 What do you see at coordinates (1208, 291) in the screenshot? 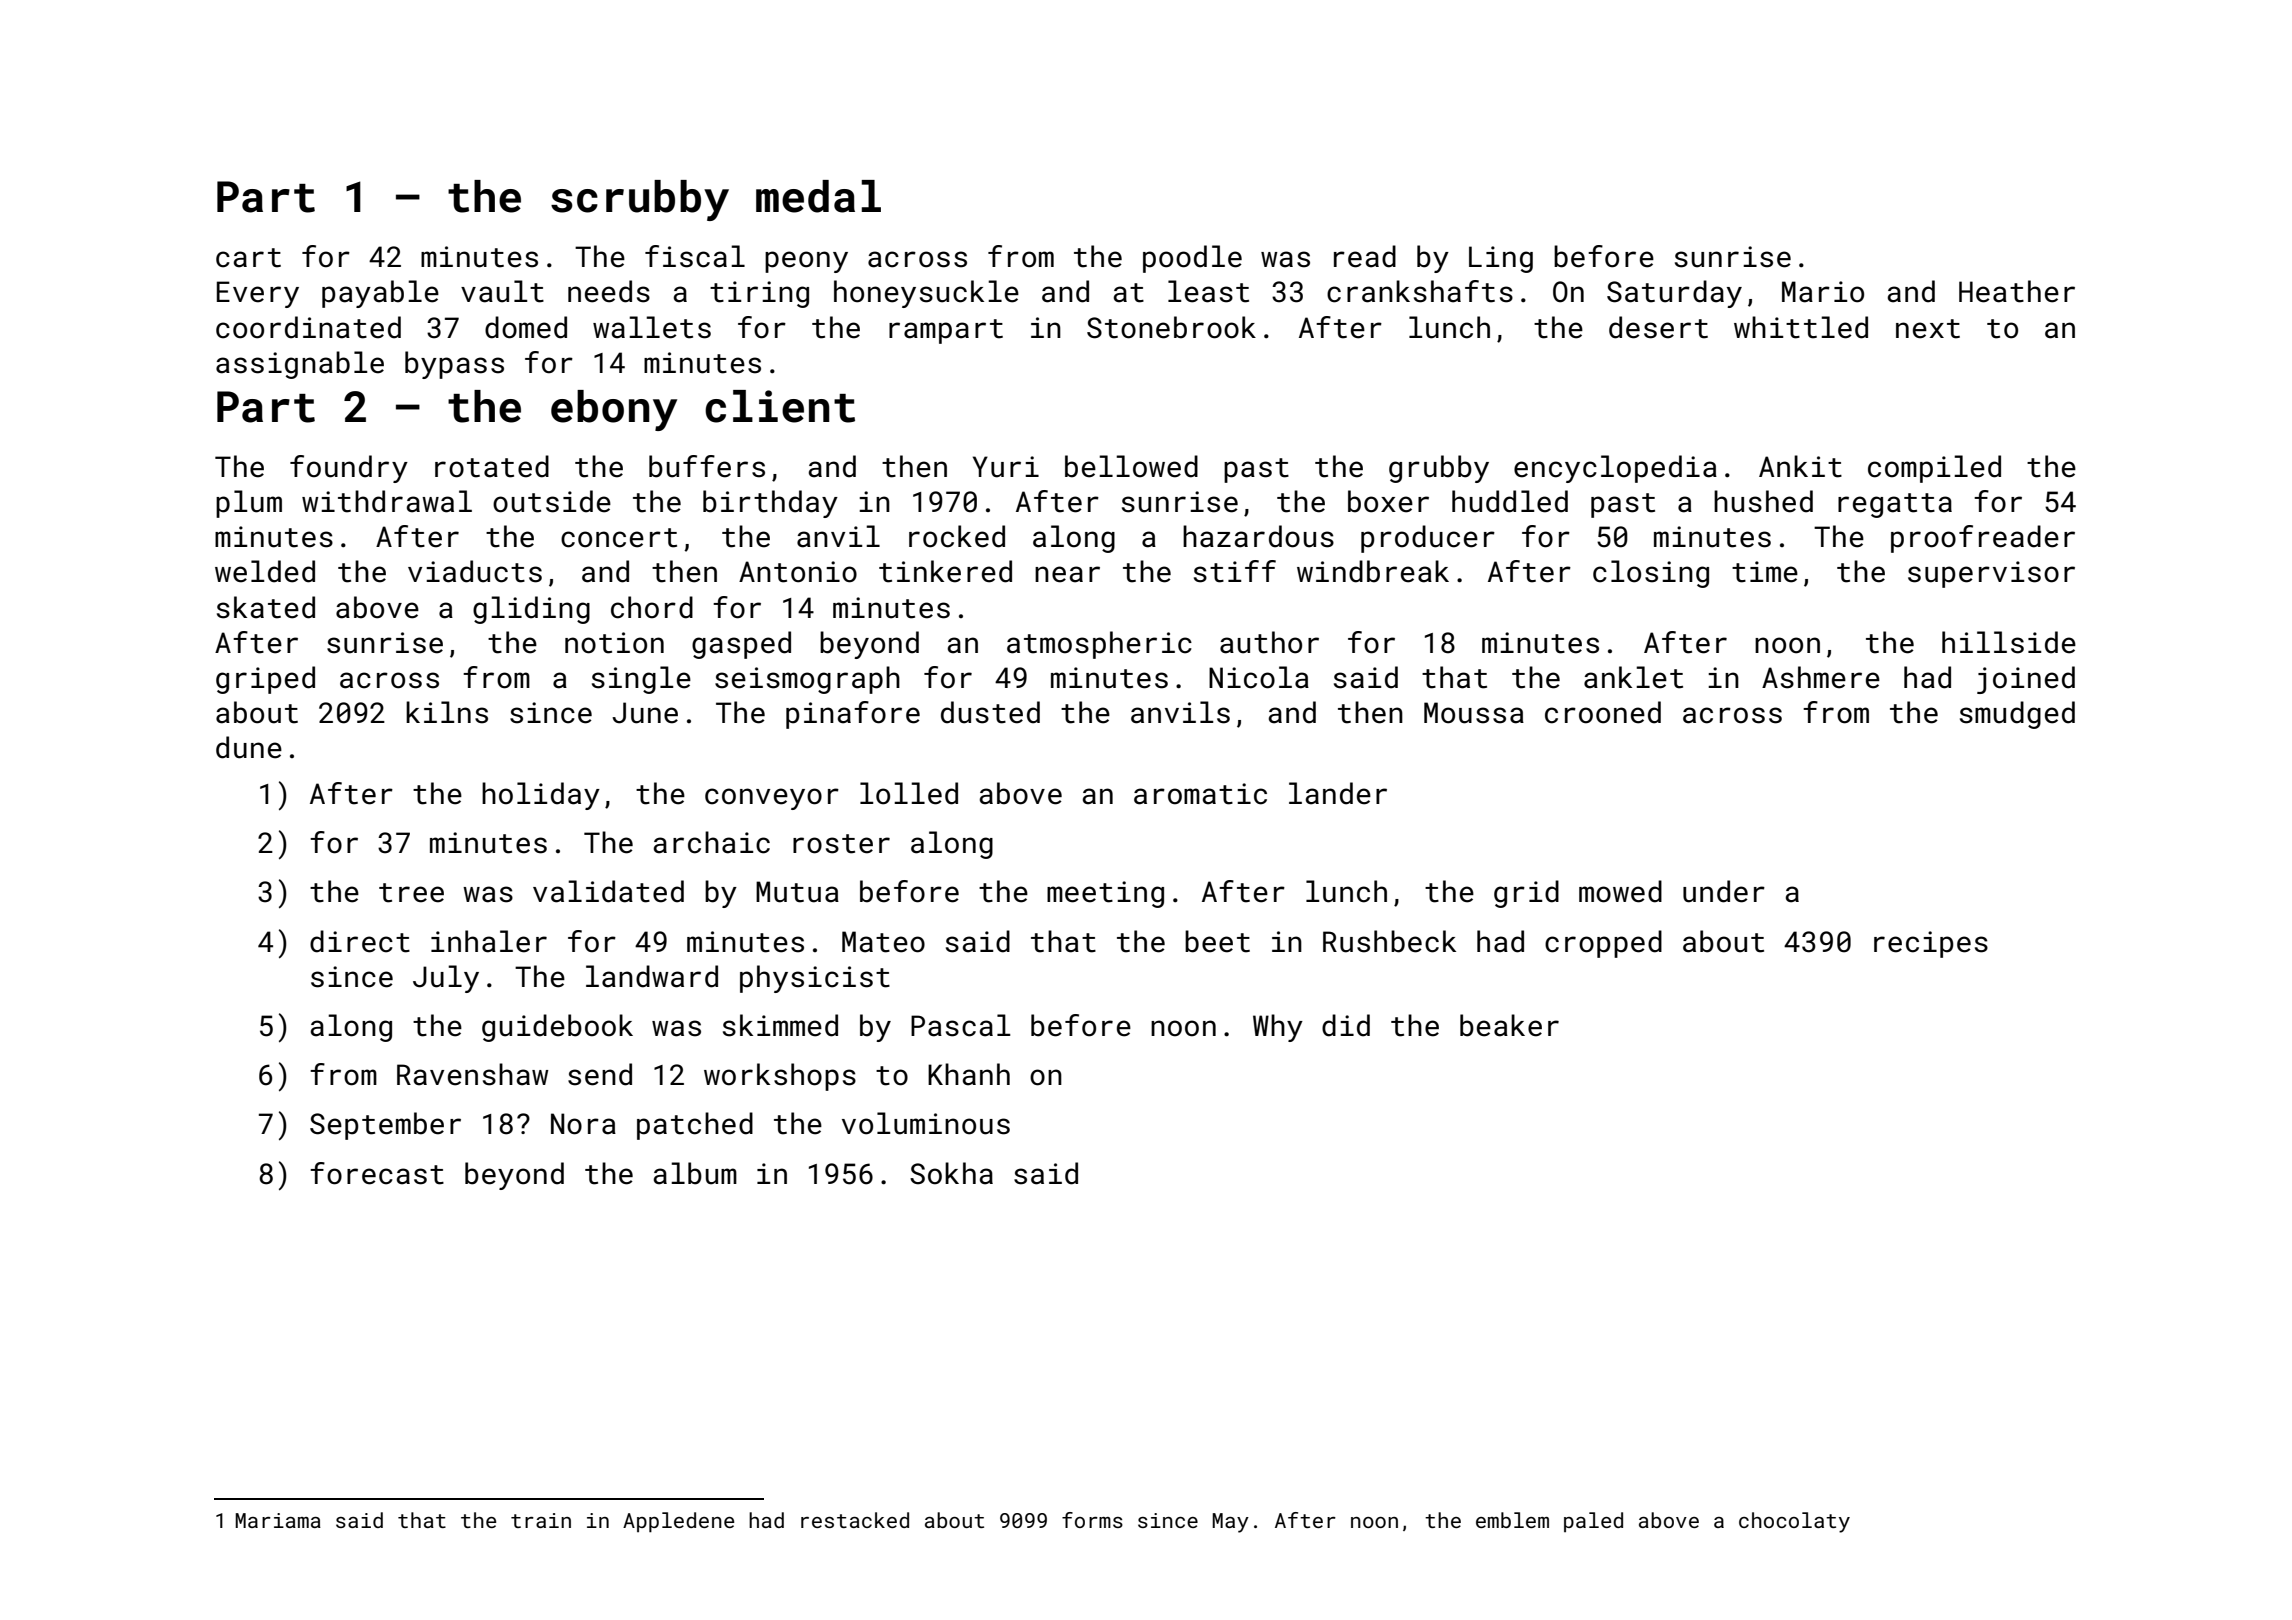
I see `least` at bounding box center [1208, 291].
